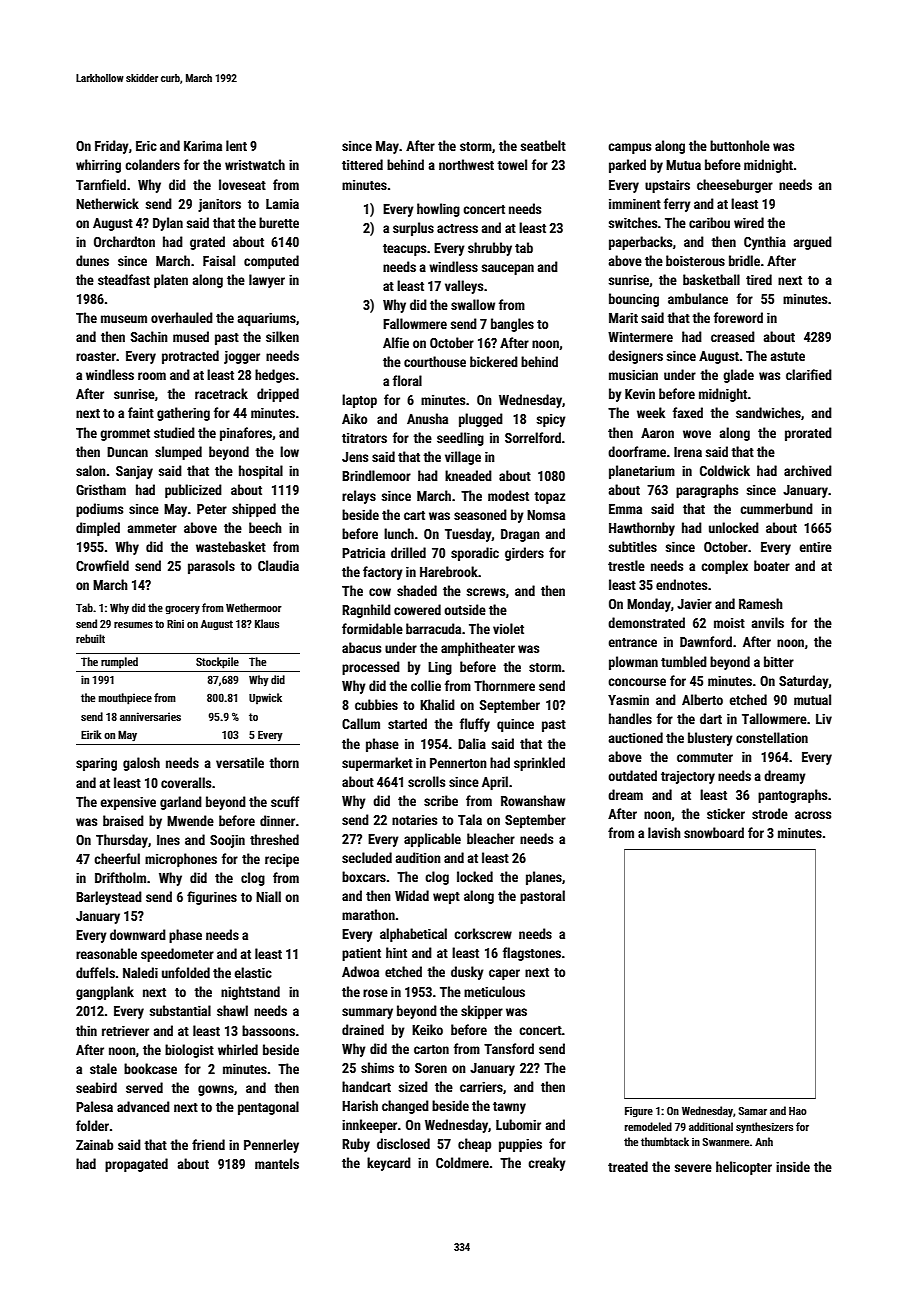  What do you see at coordinates (463, 458) in the image?
I see `village` at bounding box center [463, 458].
